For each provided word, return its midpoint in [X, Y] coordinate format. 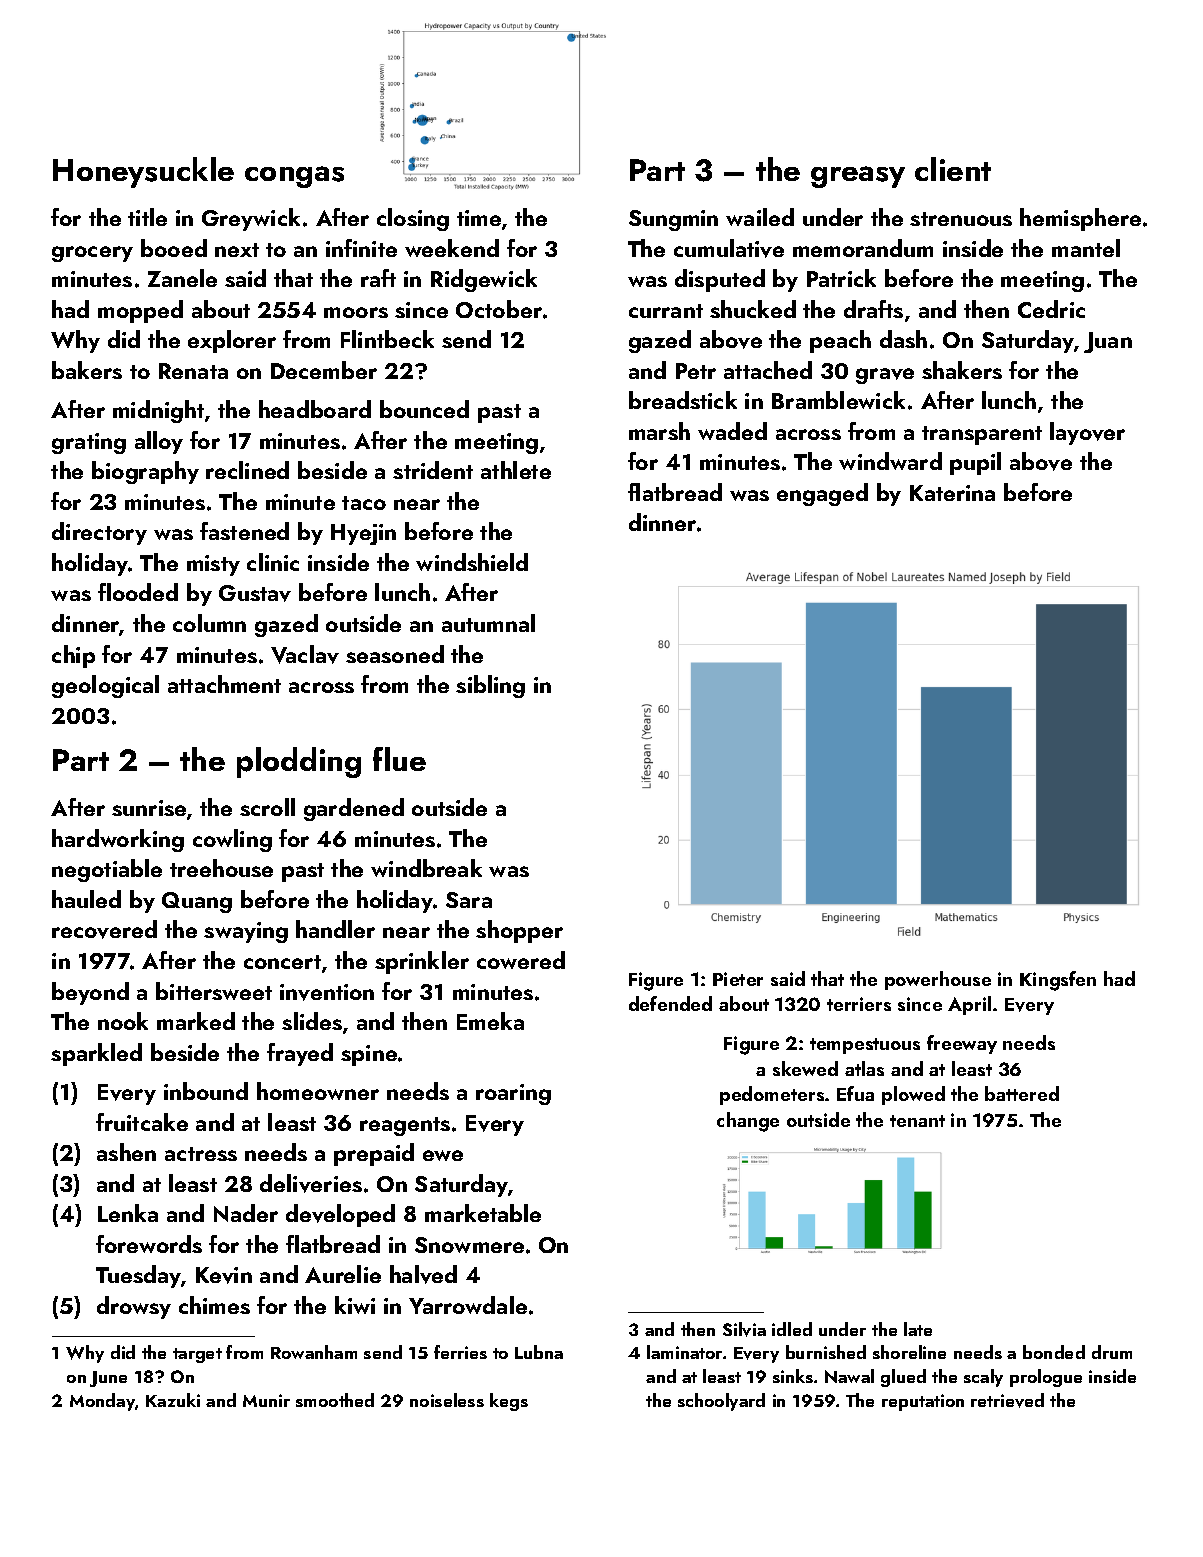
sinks [793, 1376]
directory [99, 533]
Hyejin [363, 534]
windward [890, 461]
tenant [917, 1121]
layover [1087, 433]
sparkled [96, 1054]
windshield [472, 562]
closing [413, 219]
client [953, 169]
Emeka [490, 1021]
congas [294, 177]
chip [73, 656]
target [197, 1355]
